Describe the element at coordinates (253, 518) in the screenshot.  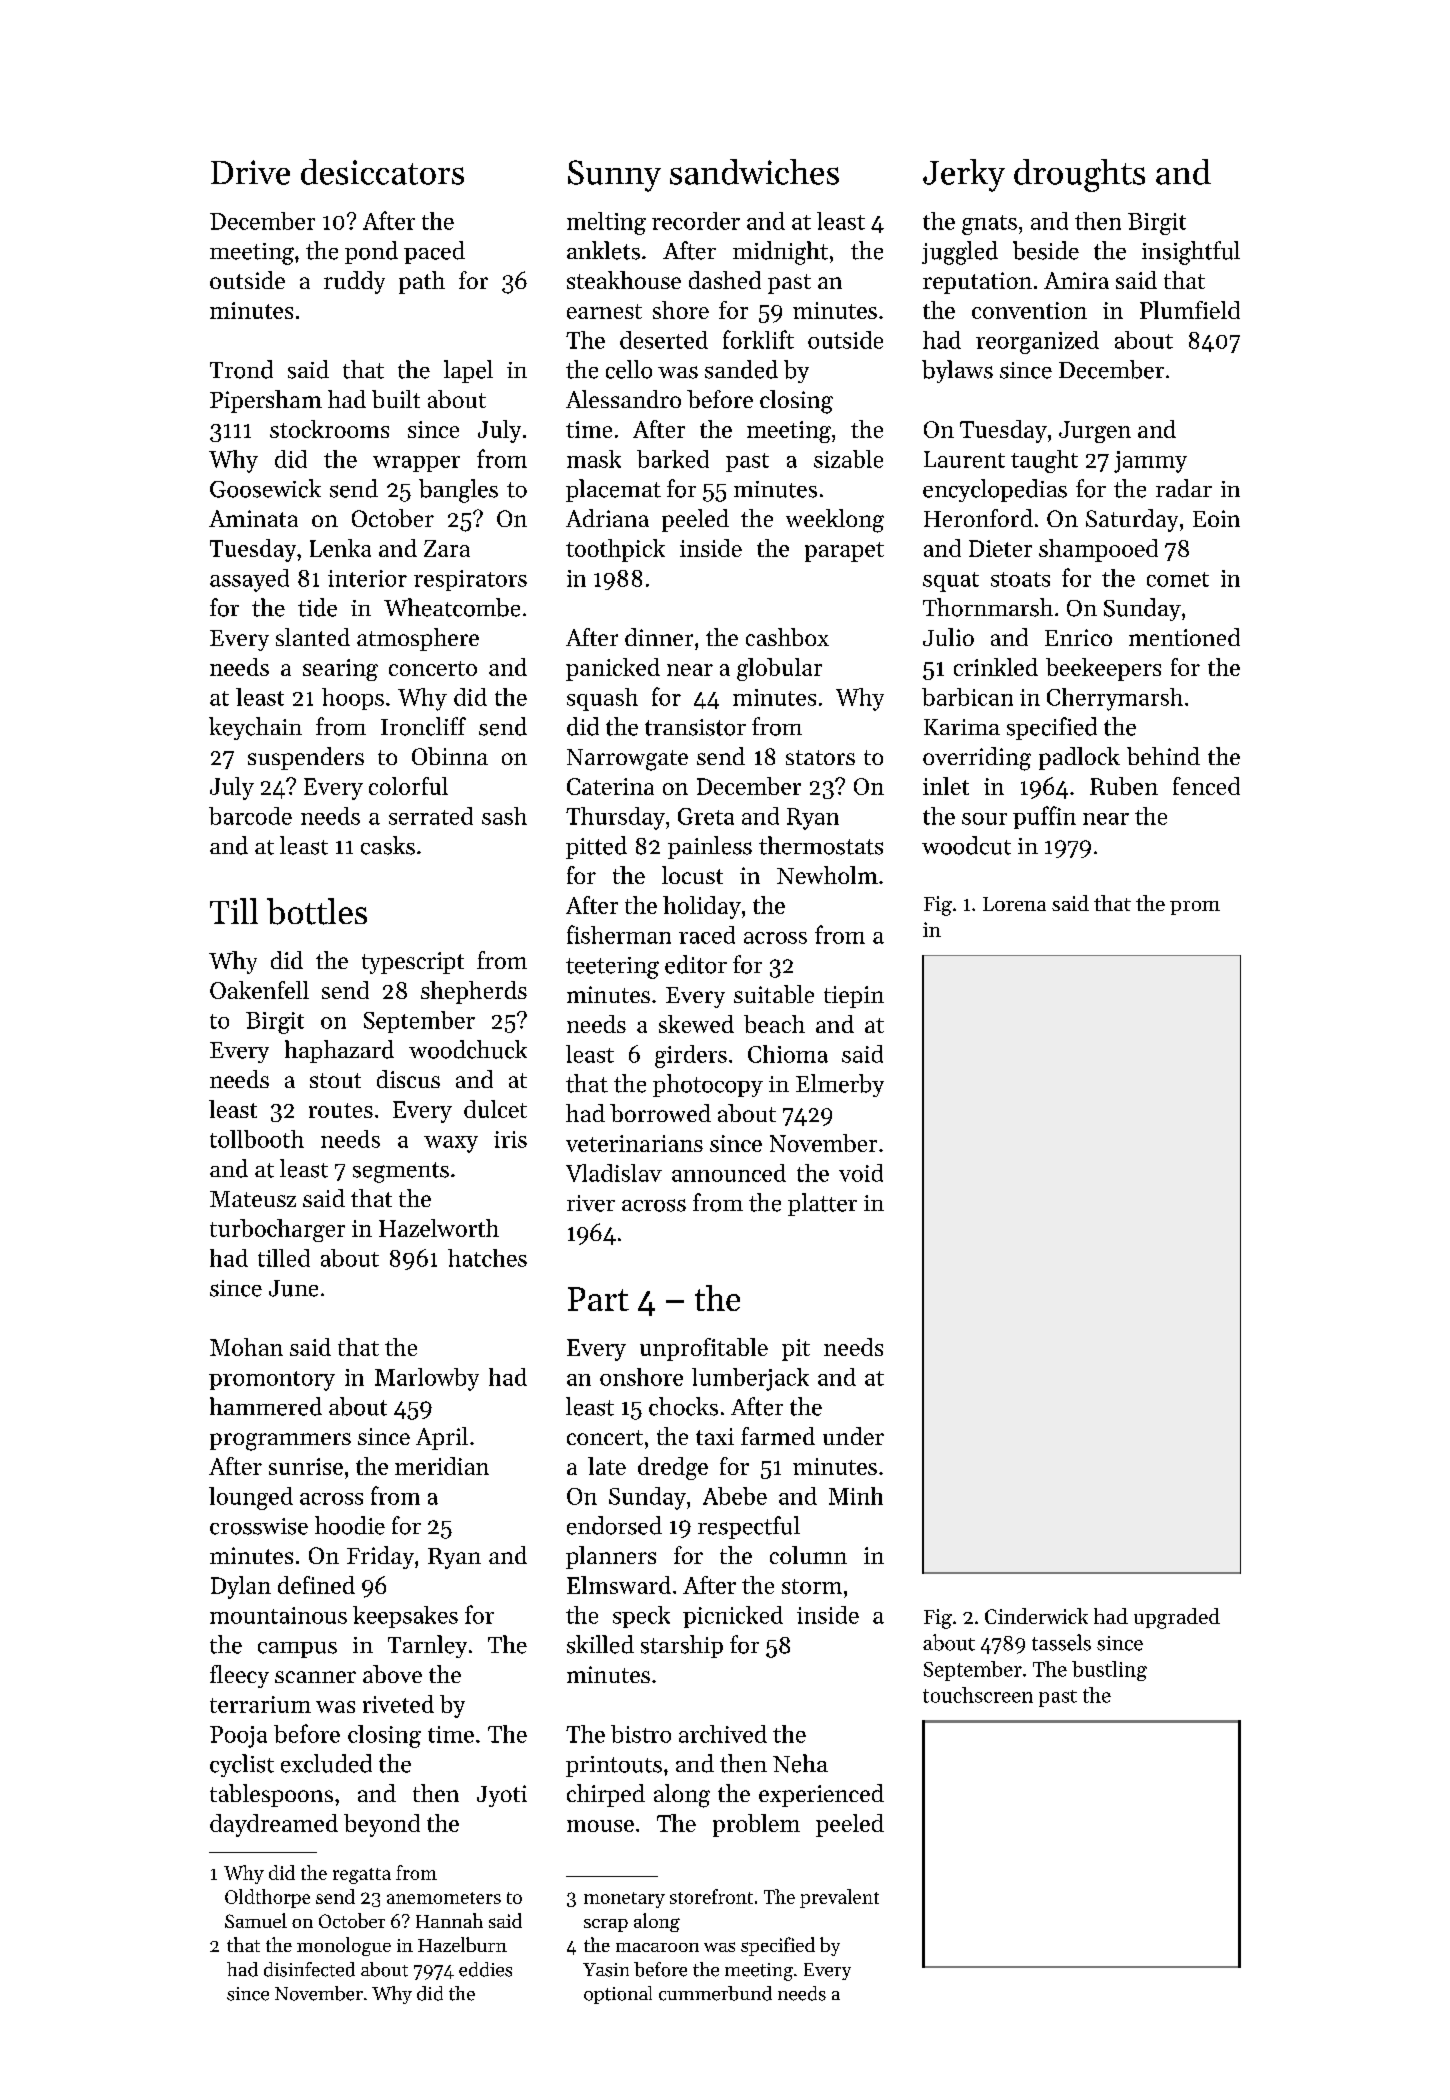
I see `Aminata` at that location.
